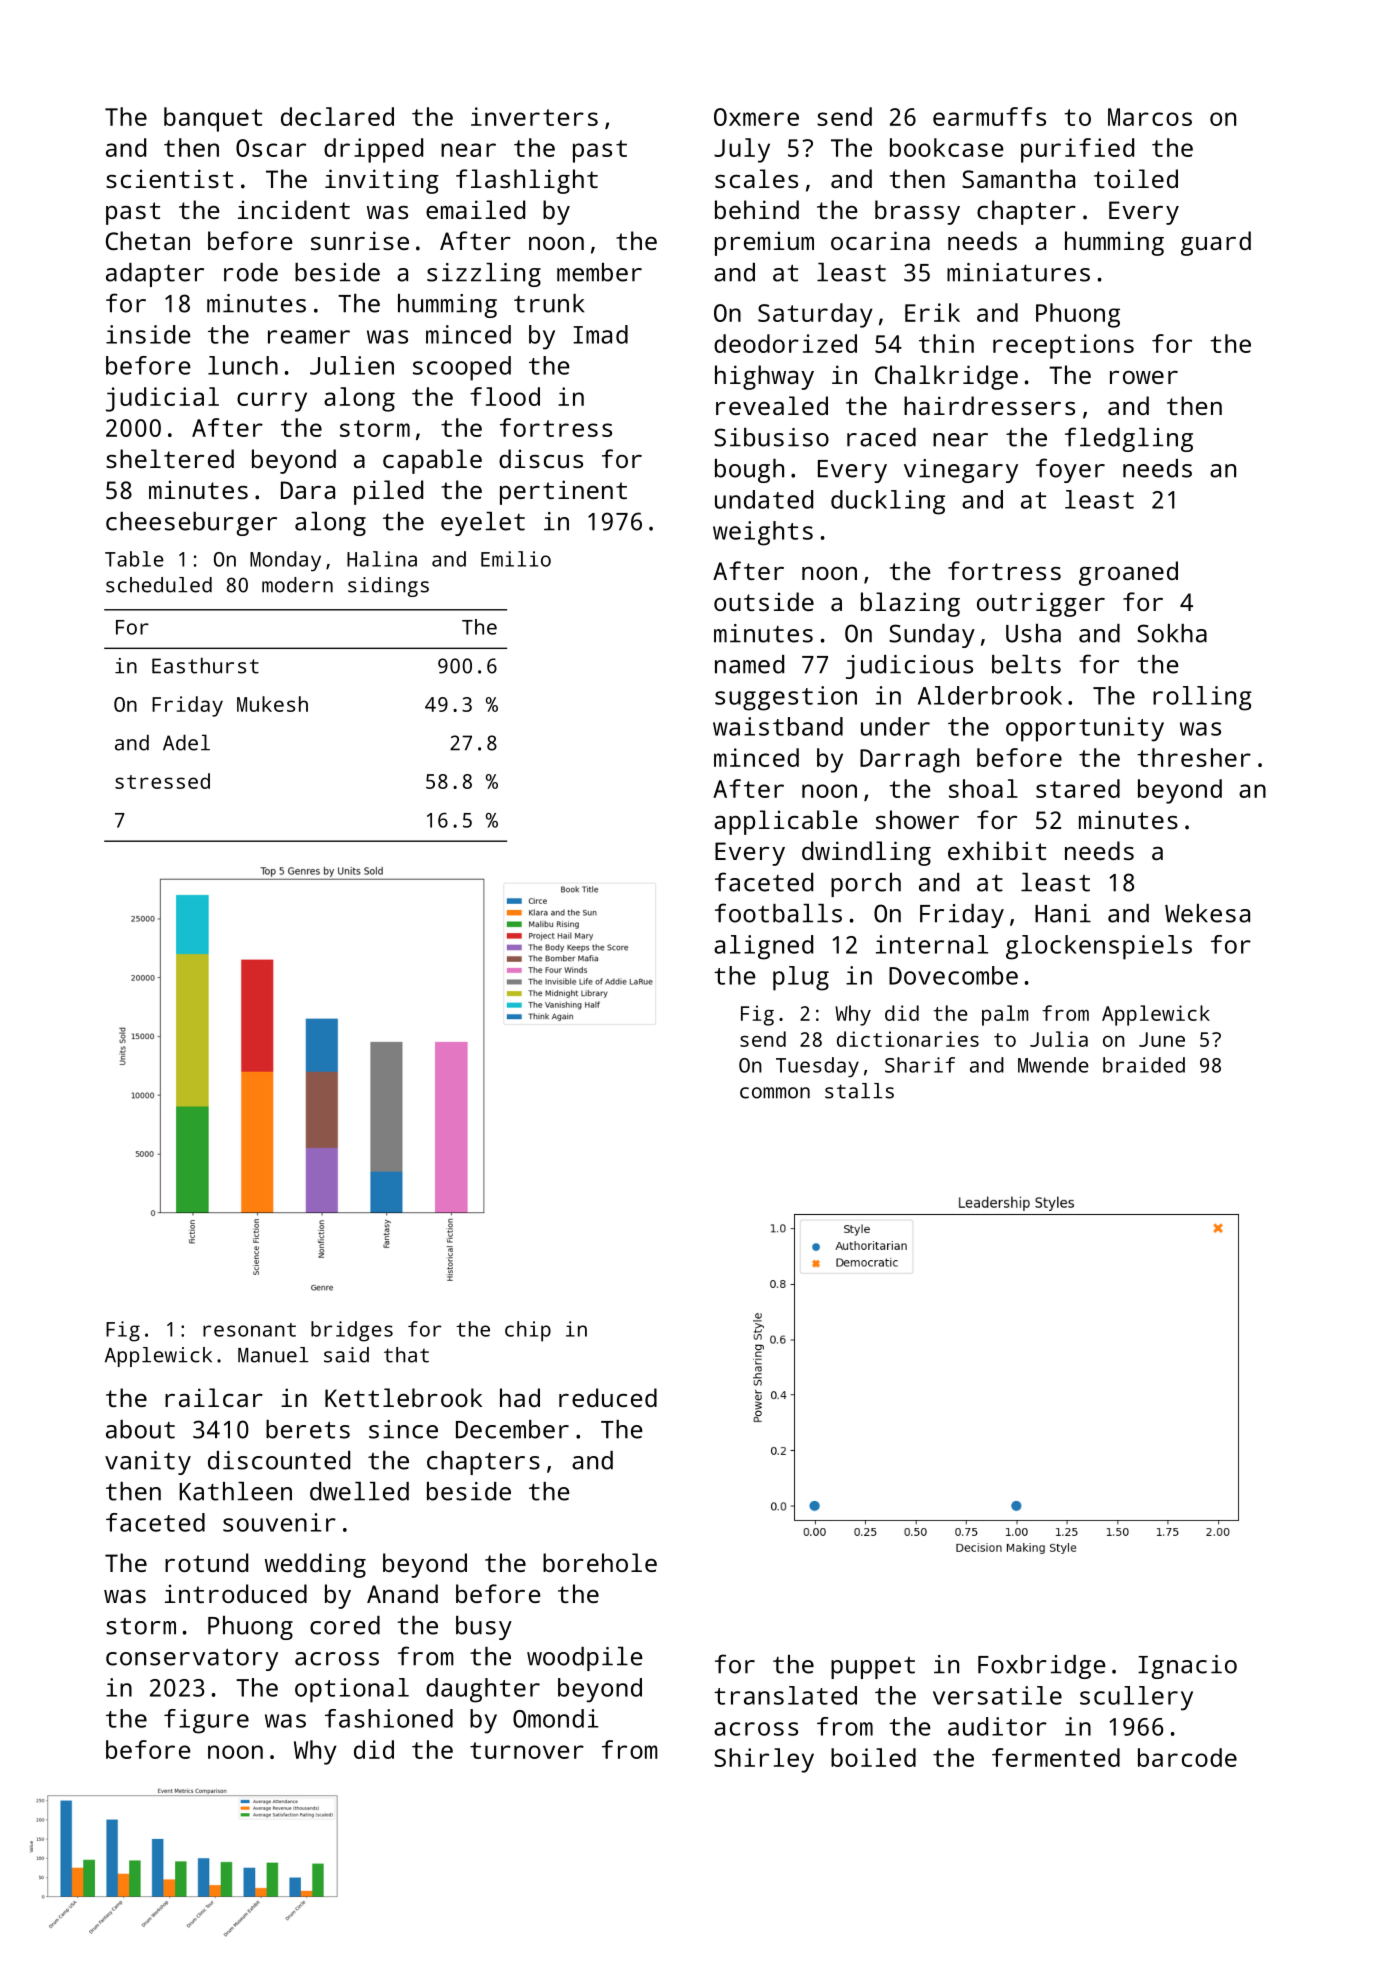  Describe the element at coordinates (1202, 698) in the screenshot. I see `rolling` at that location.
